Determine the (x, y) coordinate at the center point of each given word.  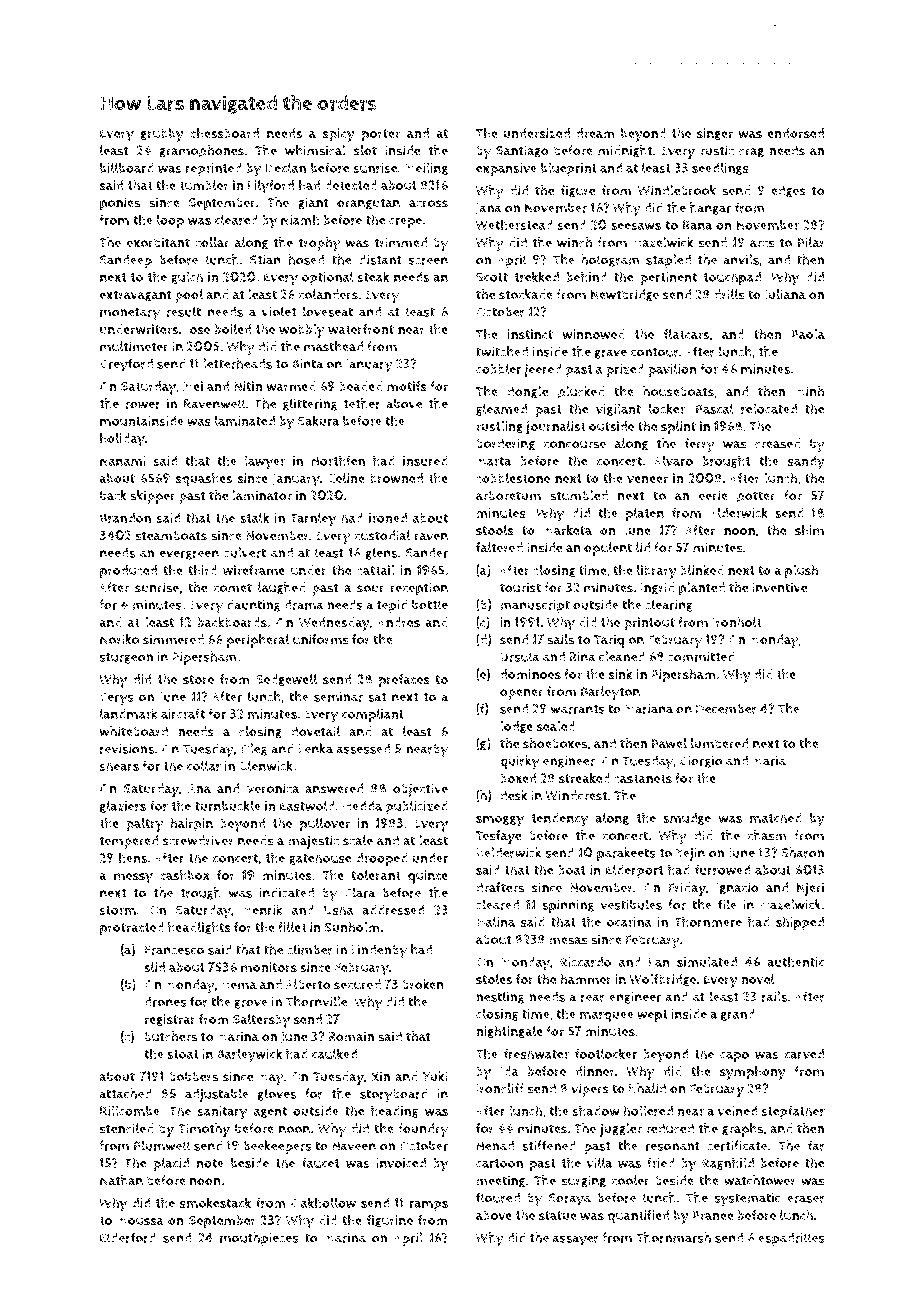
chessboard (224, 133)
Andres (399, 622)
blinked (702, 569)
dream (595, 133)
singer (715, 134)
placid (171, 1164)
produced (128, 572)
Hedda (362, 806)
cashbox (185, 875)
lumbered (719, 743)
